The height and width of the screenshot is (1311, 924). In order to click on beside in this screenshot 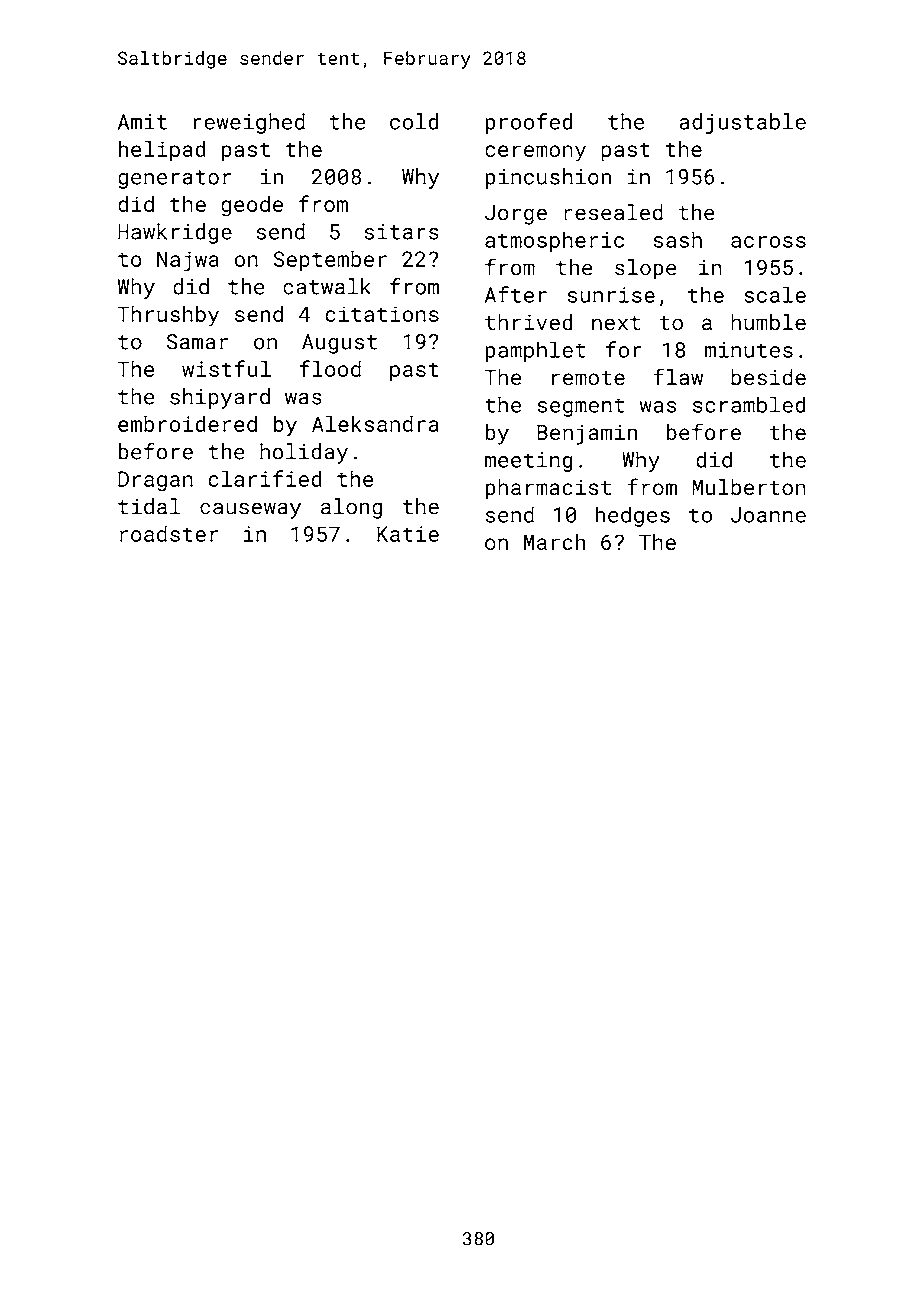, I will do `click(768, 377)`.
